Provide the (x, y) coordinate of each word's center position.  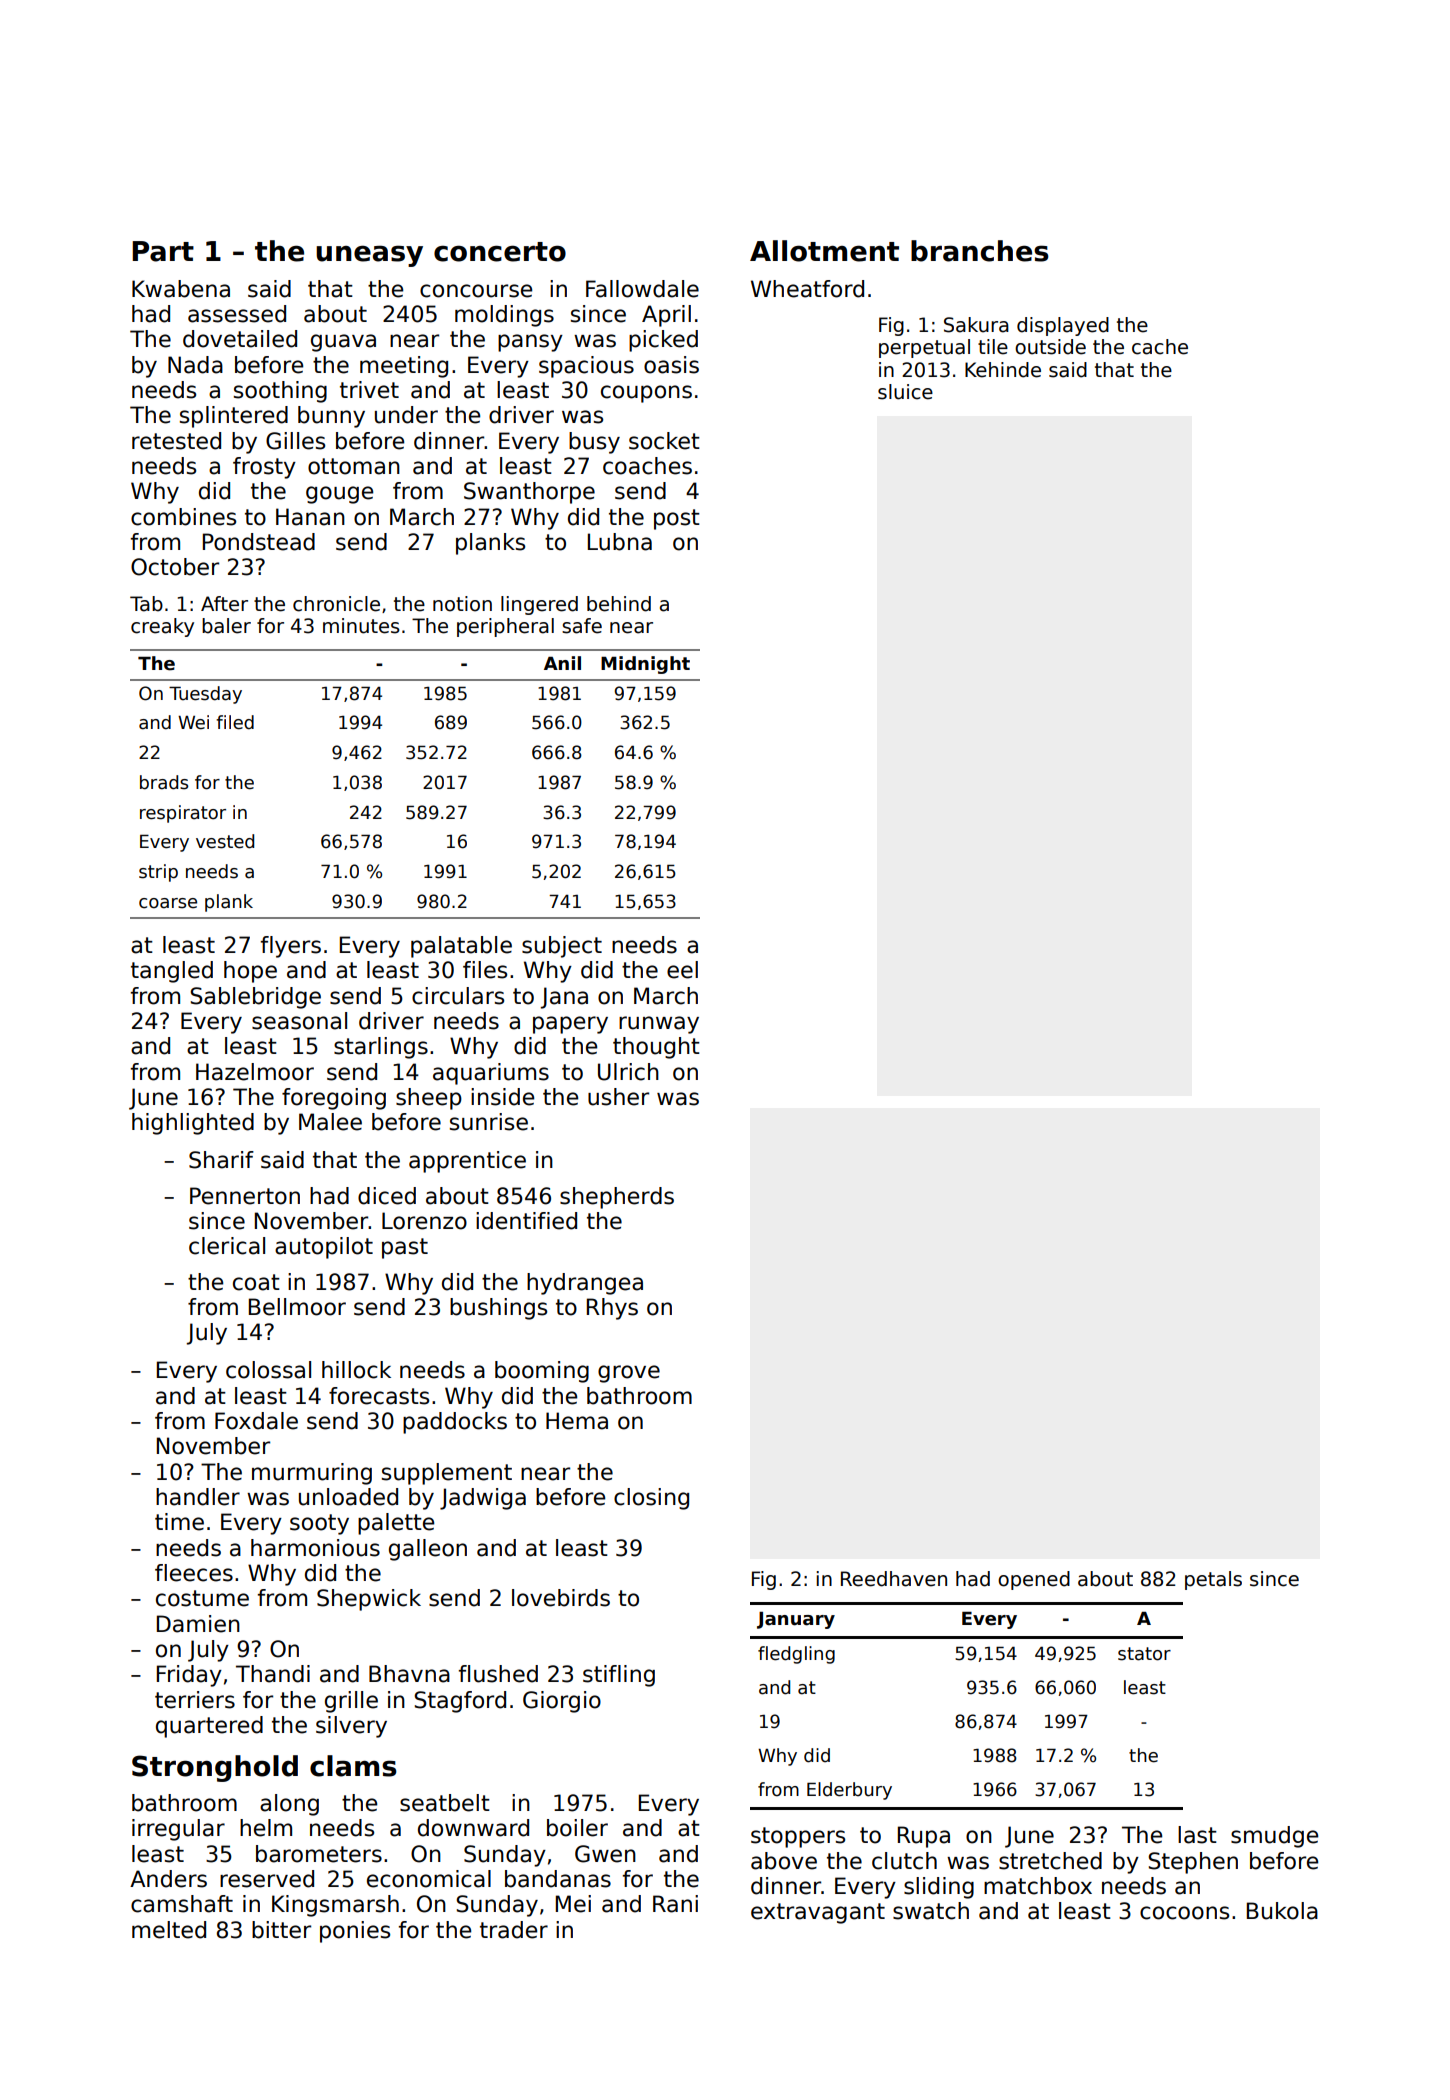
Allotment (824, 251)
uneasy (369, 256)
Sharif (221, 1160)
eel (682, 970)
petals (1213, 1580)
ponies (355, 1932)
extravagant (818, 1913)
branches (980, 251)
